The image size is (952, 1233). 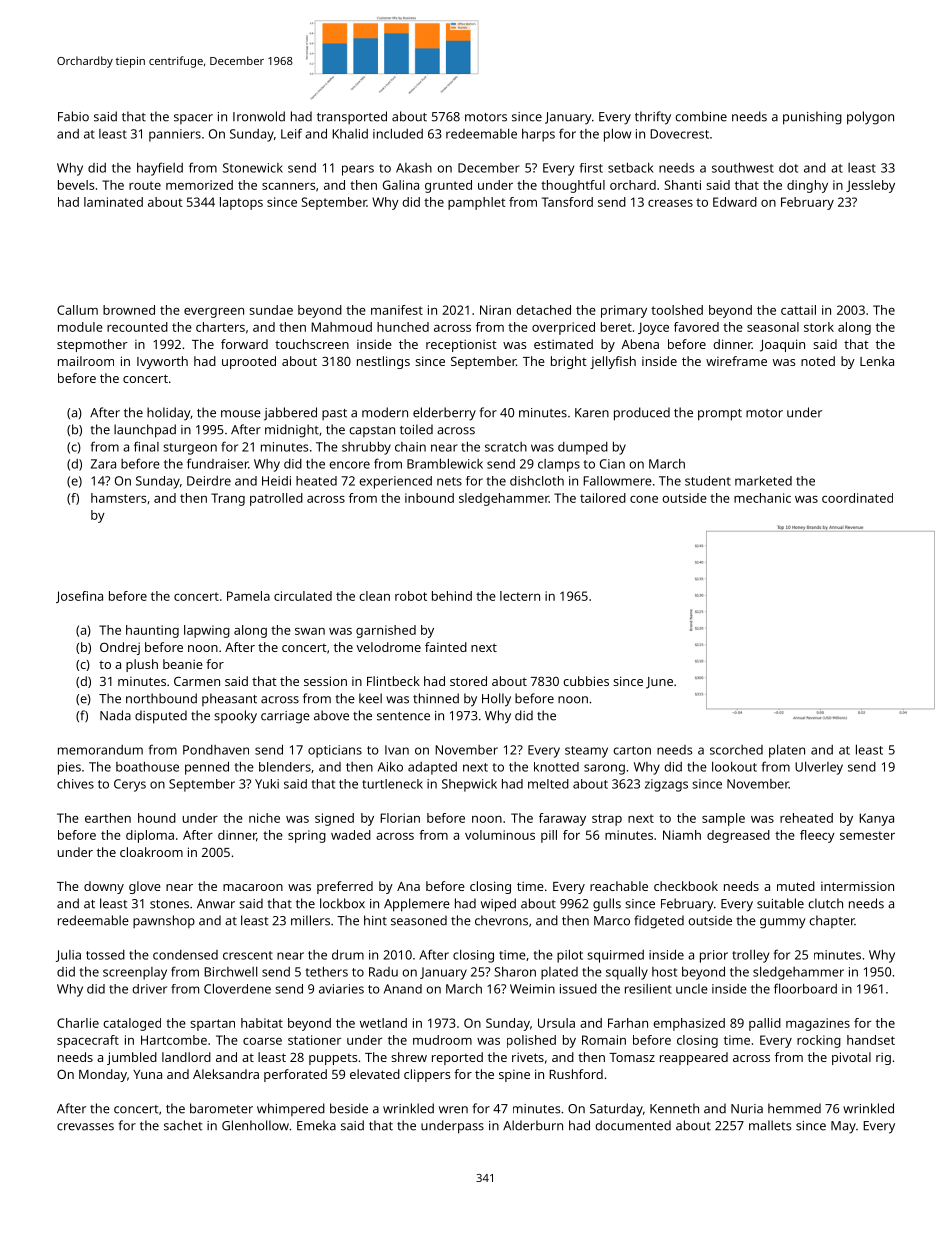 I want to click on transported, so click(x=352, y=117).
